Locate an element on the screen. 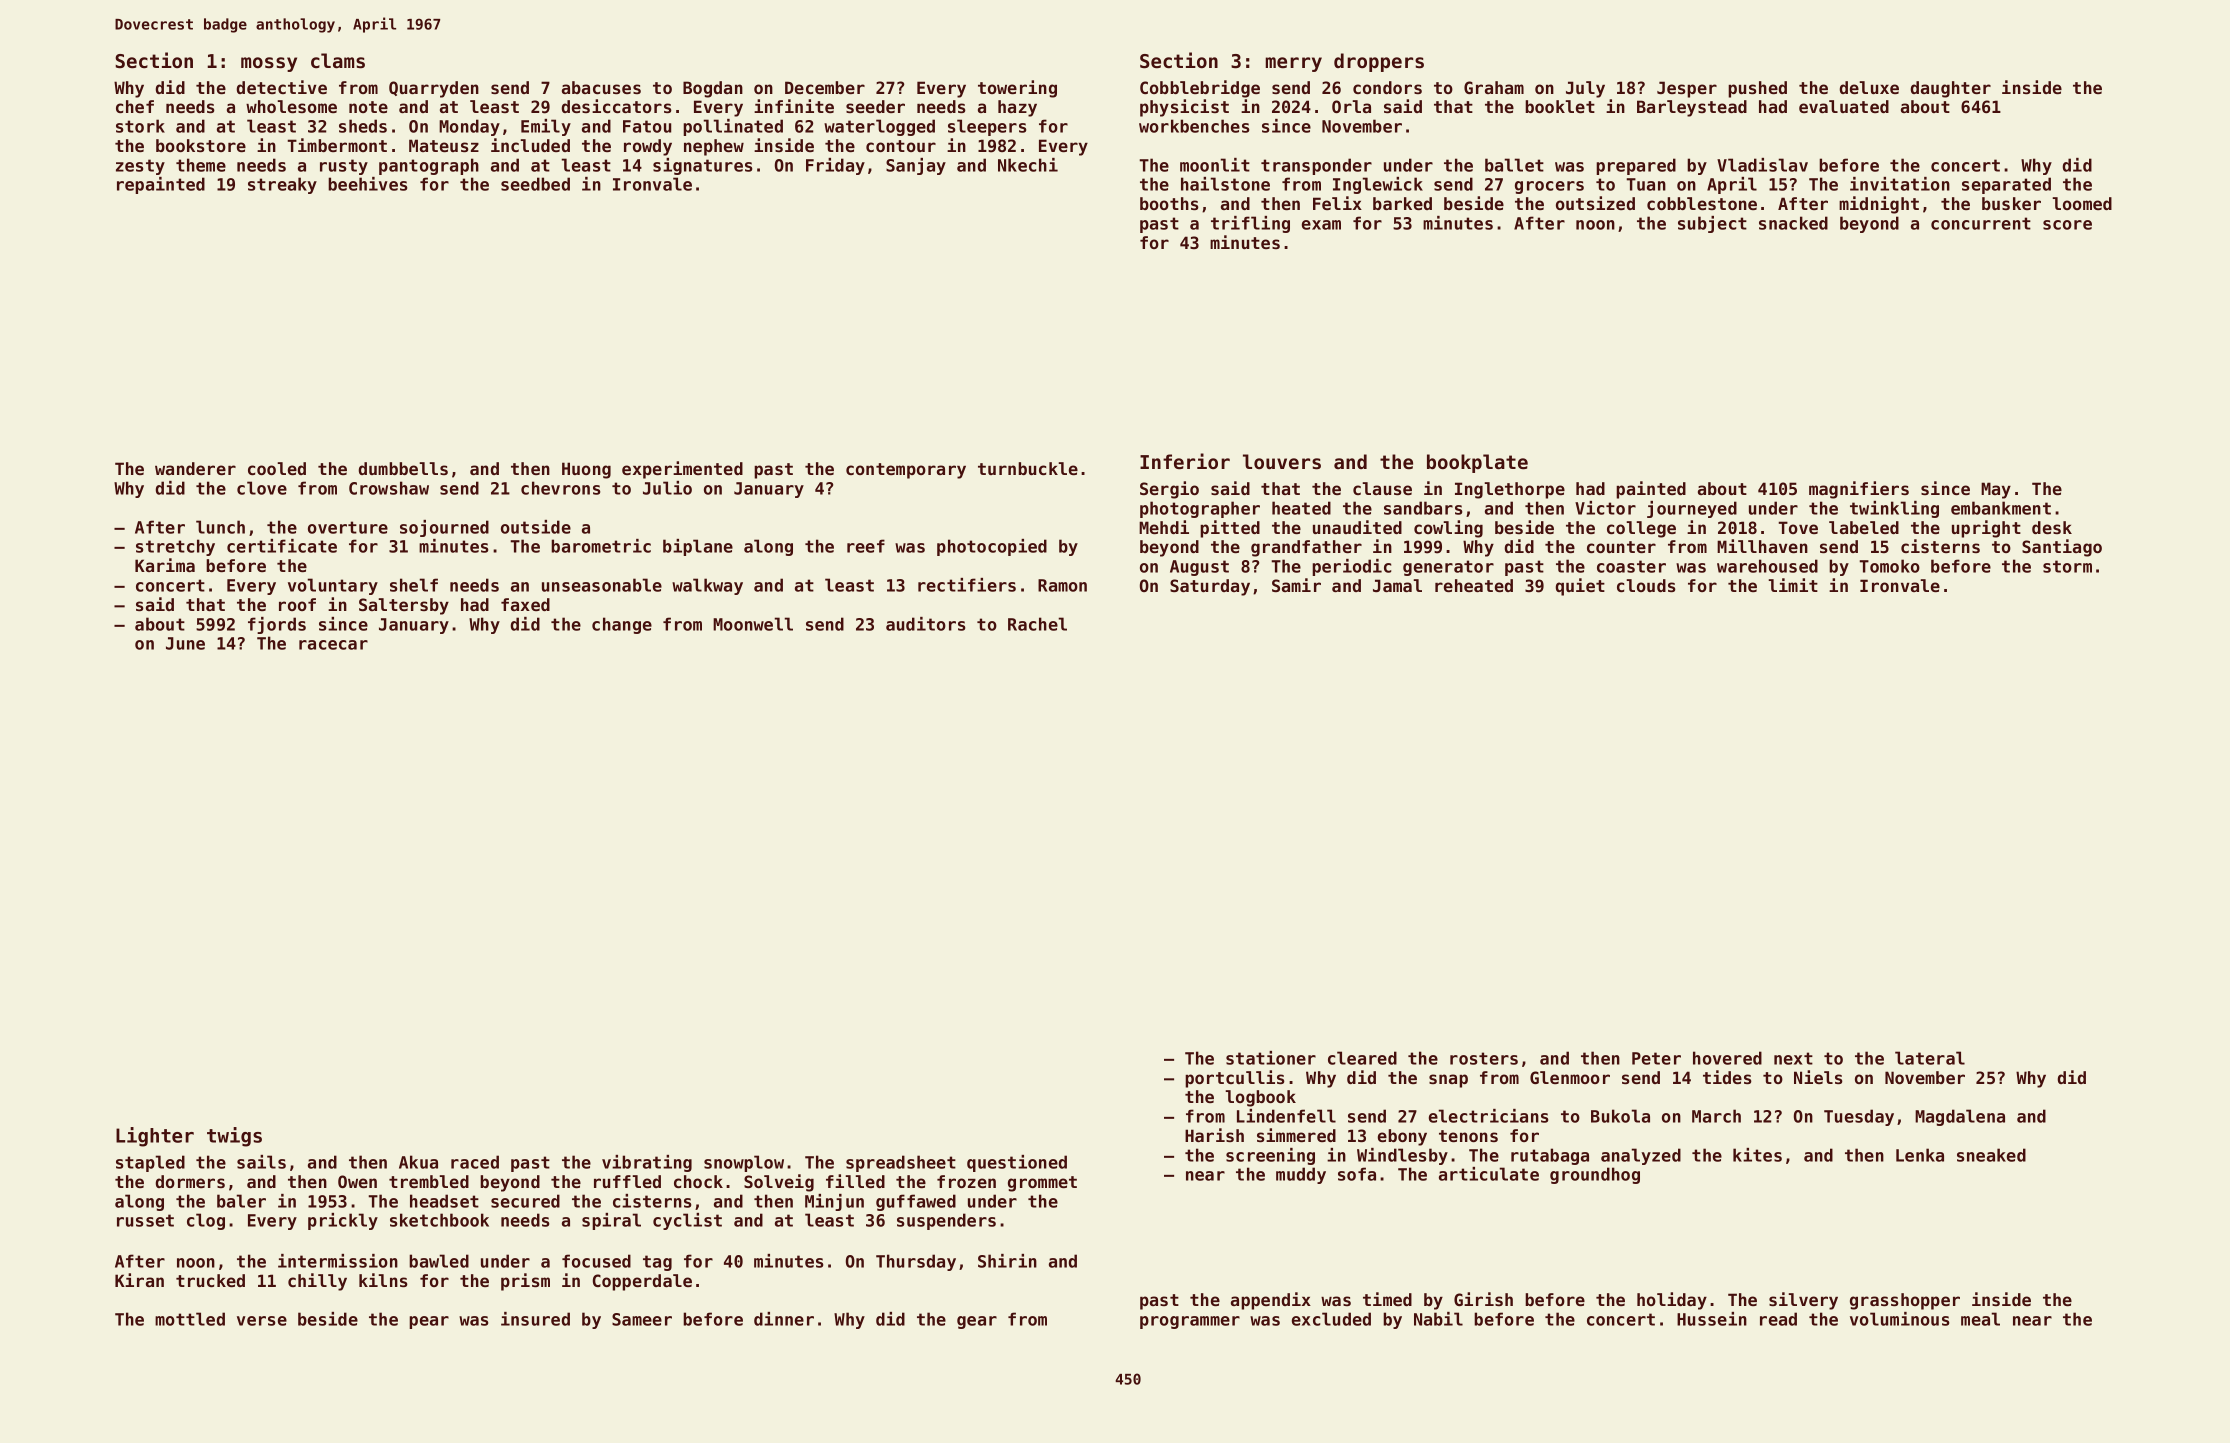 Image resolution: width=2230 pixels, height=1443 pixels. Barleystead is located at coordinates (1692, 108).
